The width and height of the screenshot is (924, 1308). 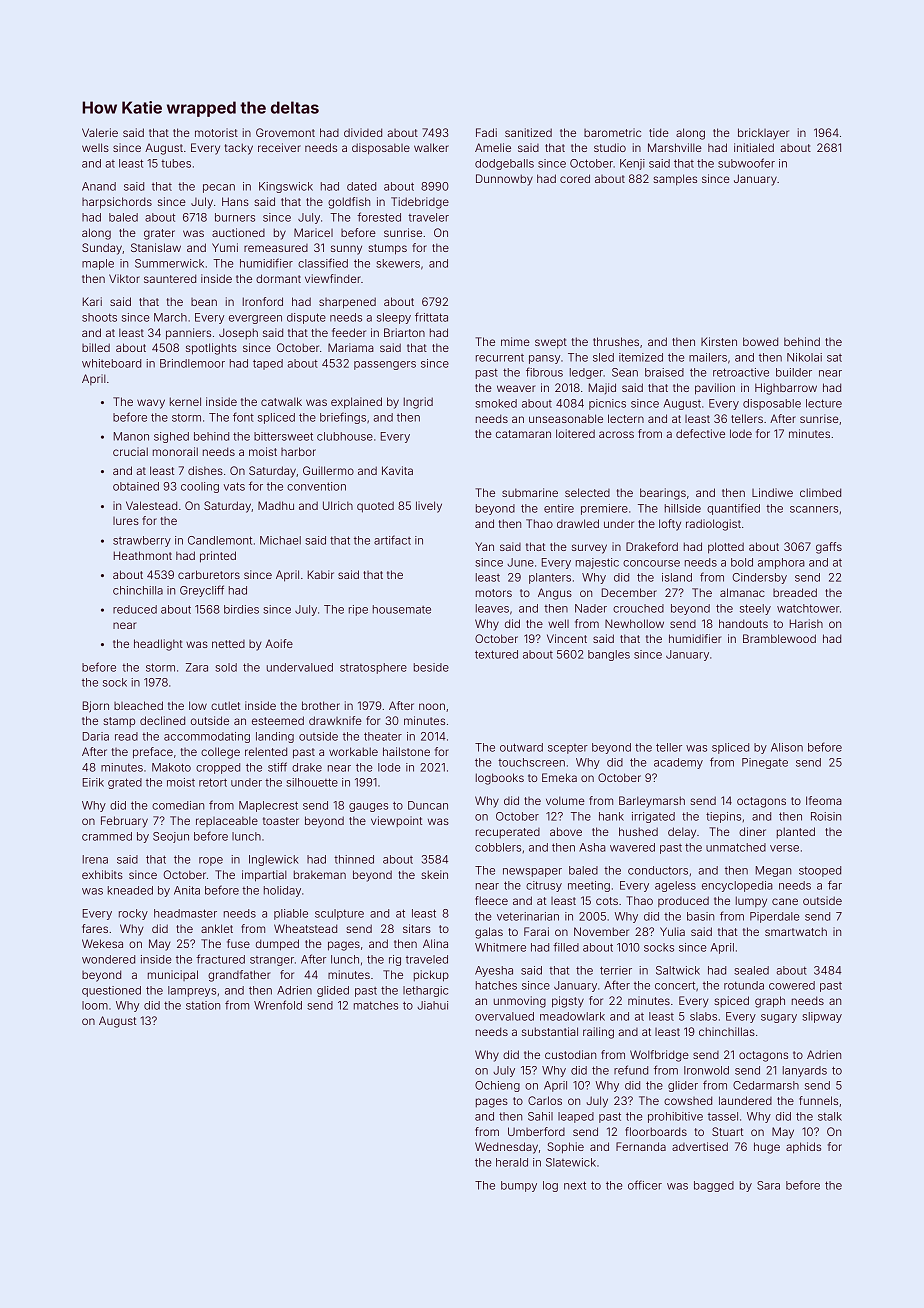 What do you see at coordinates (431, 667) in the screenshot?
I see `beside` at bounding box center [431, 667].
